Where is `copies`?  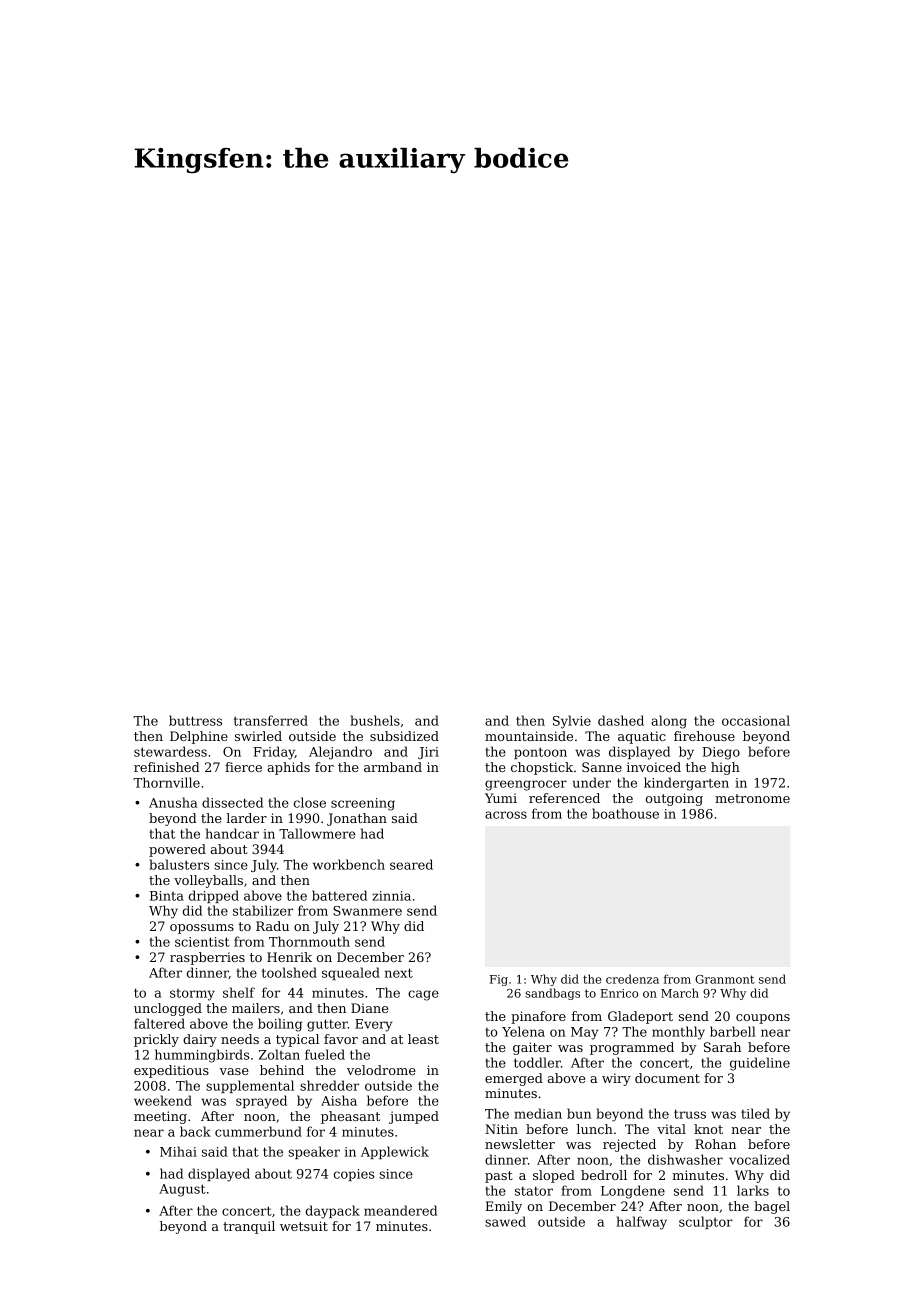
copies is located at coordinates (354, 1175).
